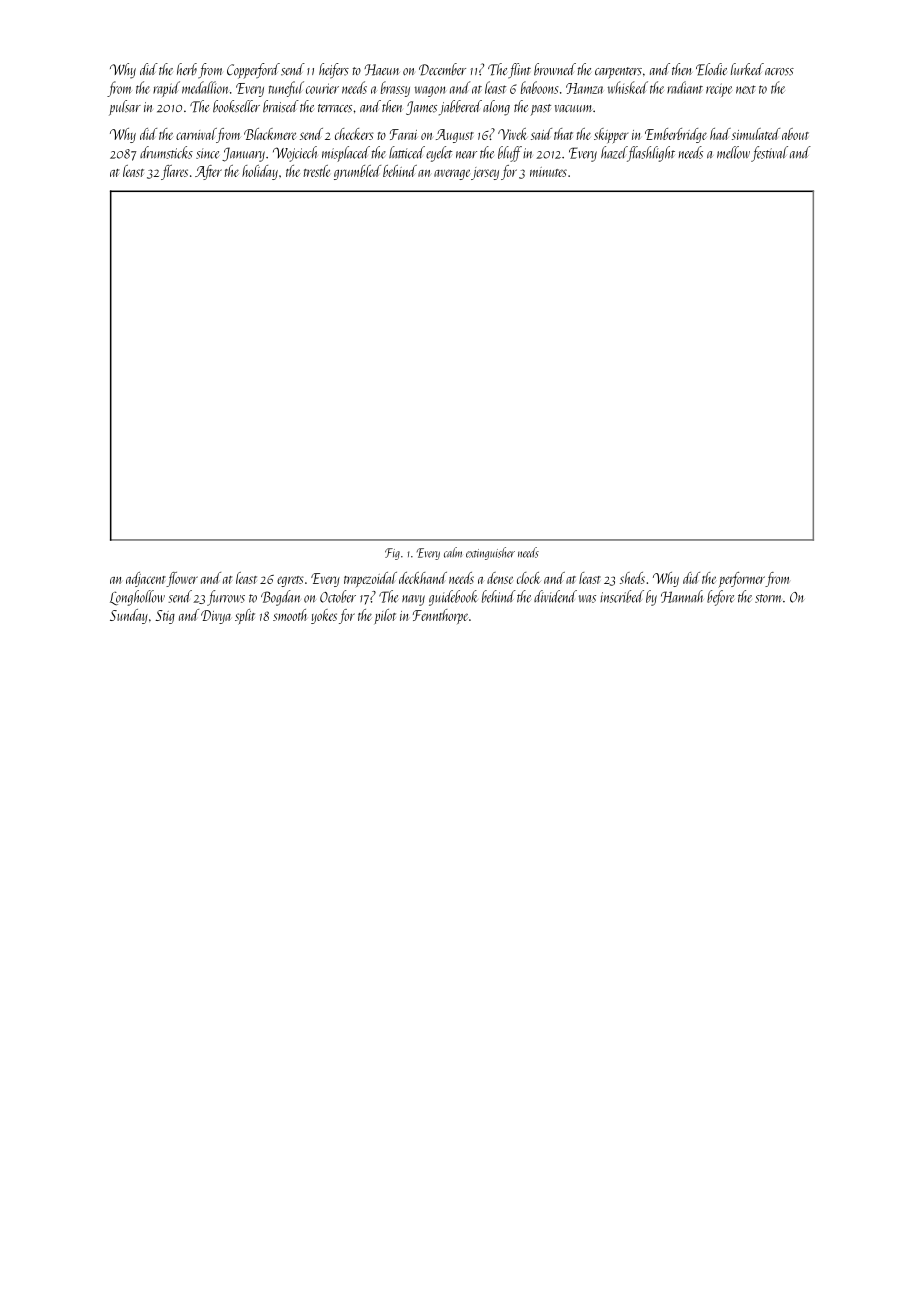 Image resolution: width=924 pixels, height=1308 pixels. Describe the element at coordinates (187, 69) in the screenshot. I see `herb` at that location.
